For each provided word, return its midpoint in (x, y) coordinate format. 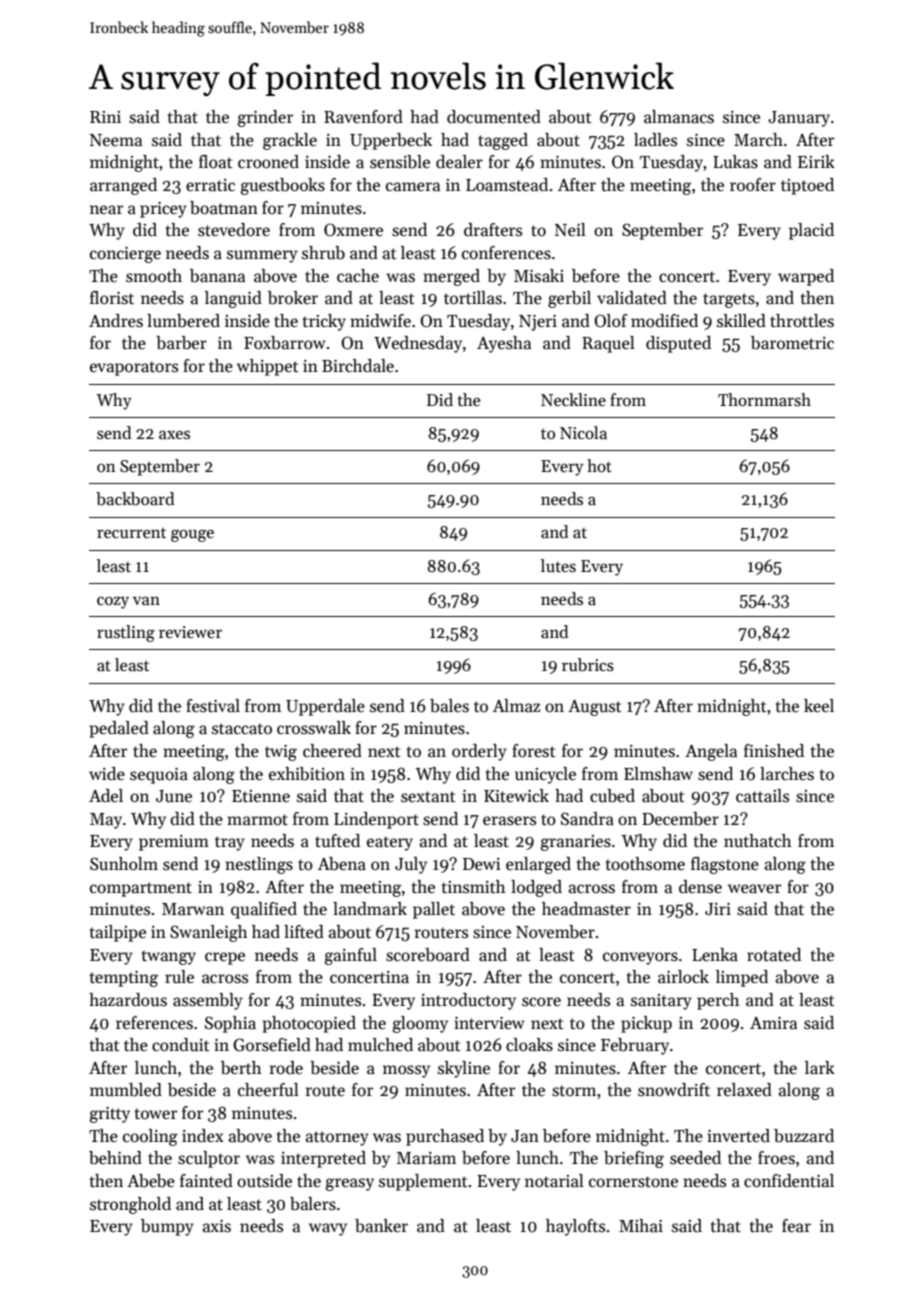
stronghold (130, 1205)
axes (174, 435)
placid (811, 231)
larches (787, 774)
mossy (406, 1071)
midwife (380, 321)
